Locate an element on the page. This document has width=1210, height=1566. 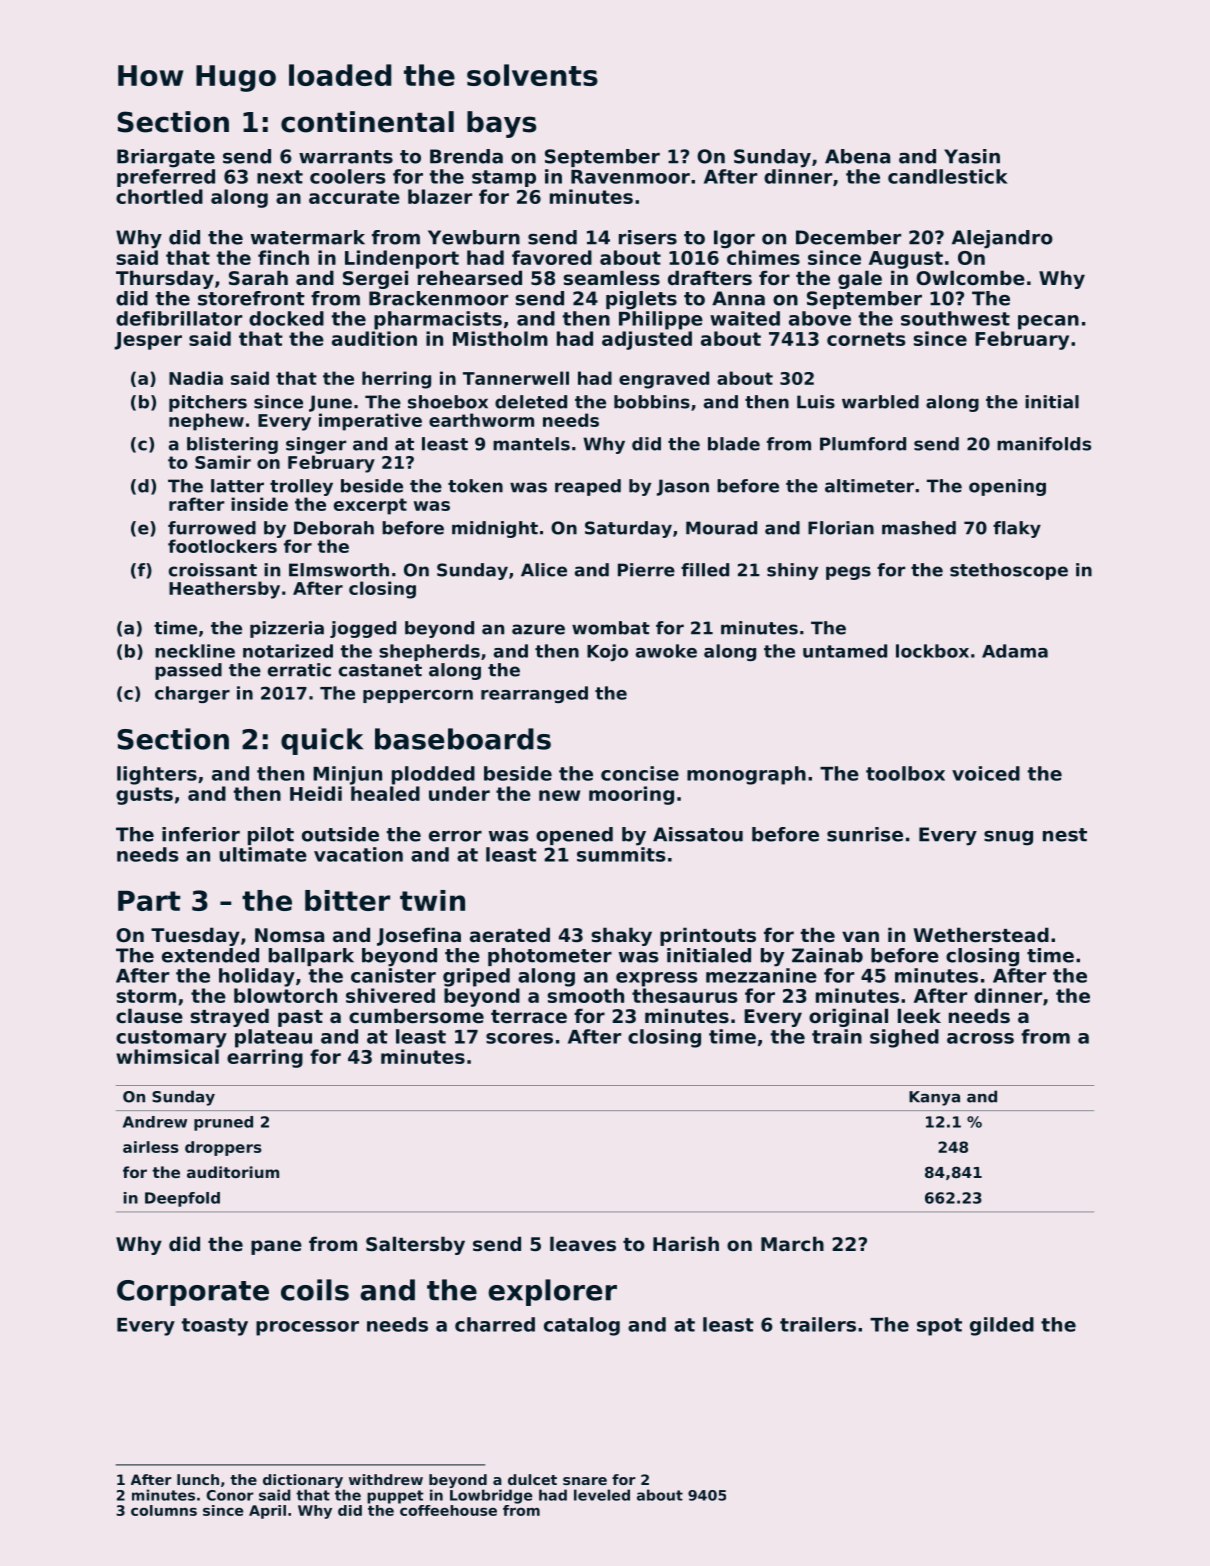
dulcet is located at coordinates (532, 1479).
